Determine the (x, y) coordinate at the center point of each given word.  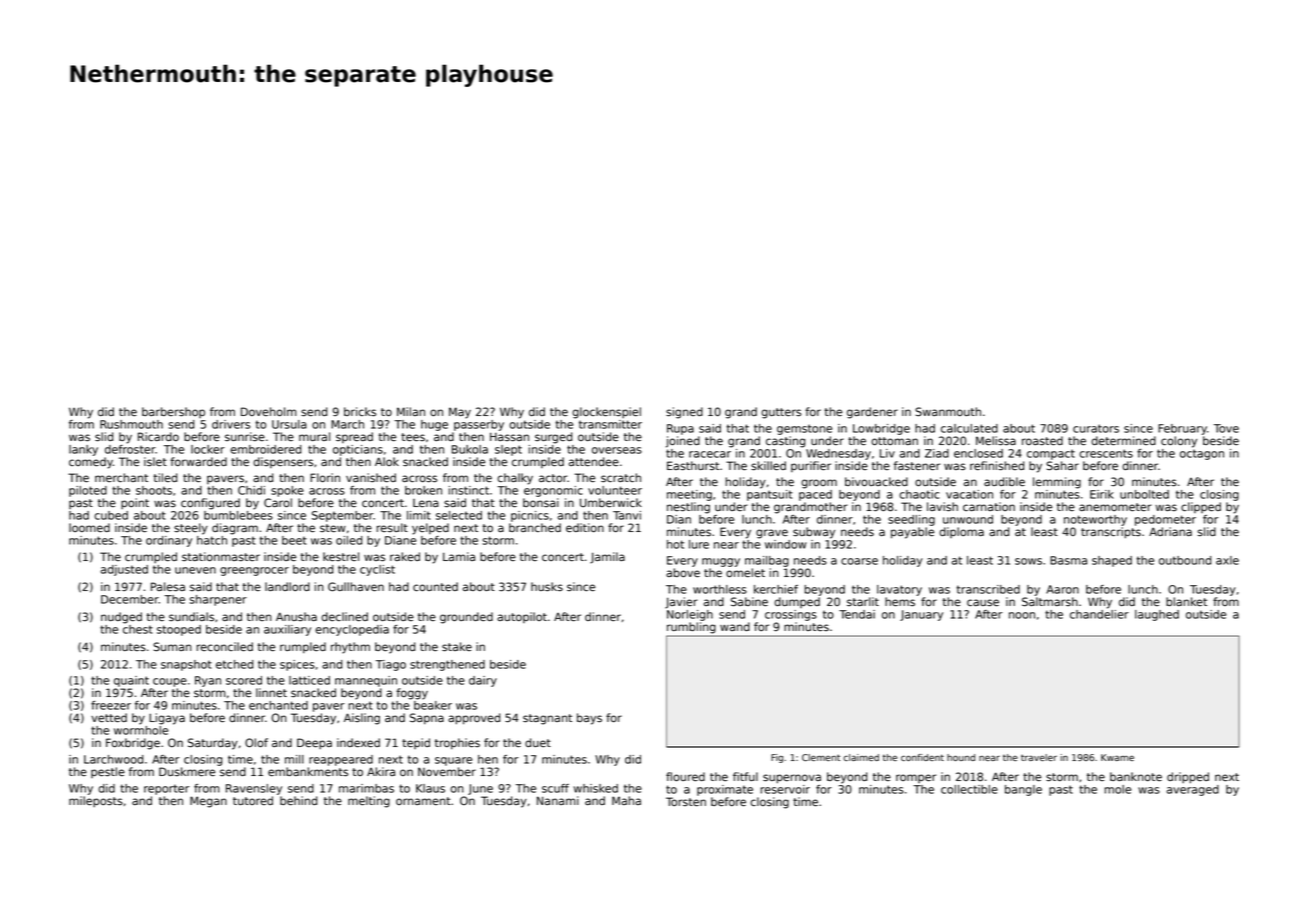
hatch (212, 540)
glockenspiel (606, 413)
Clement (821, 758)
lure (699, 544)
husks (547, 587)
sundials (191, 617)
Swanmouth (948, 412)
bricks (360, 412)
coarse (859, 561)
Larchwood (113, 759)
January (921, 615)
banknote (1136, 777)
